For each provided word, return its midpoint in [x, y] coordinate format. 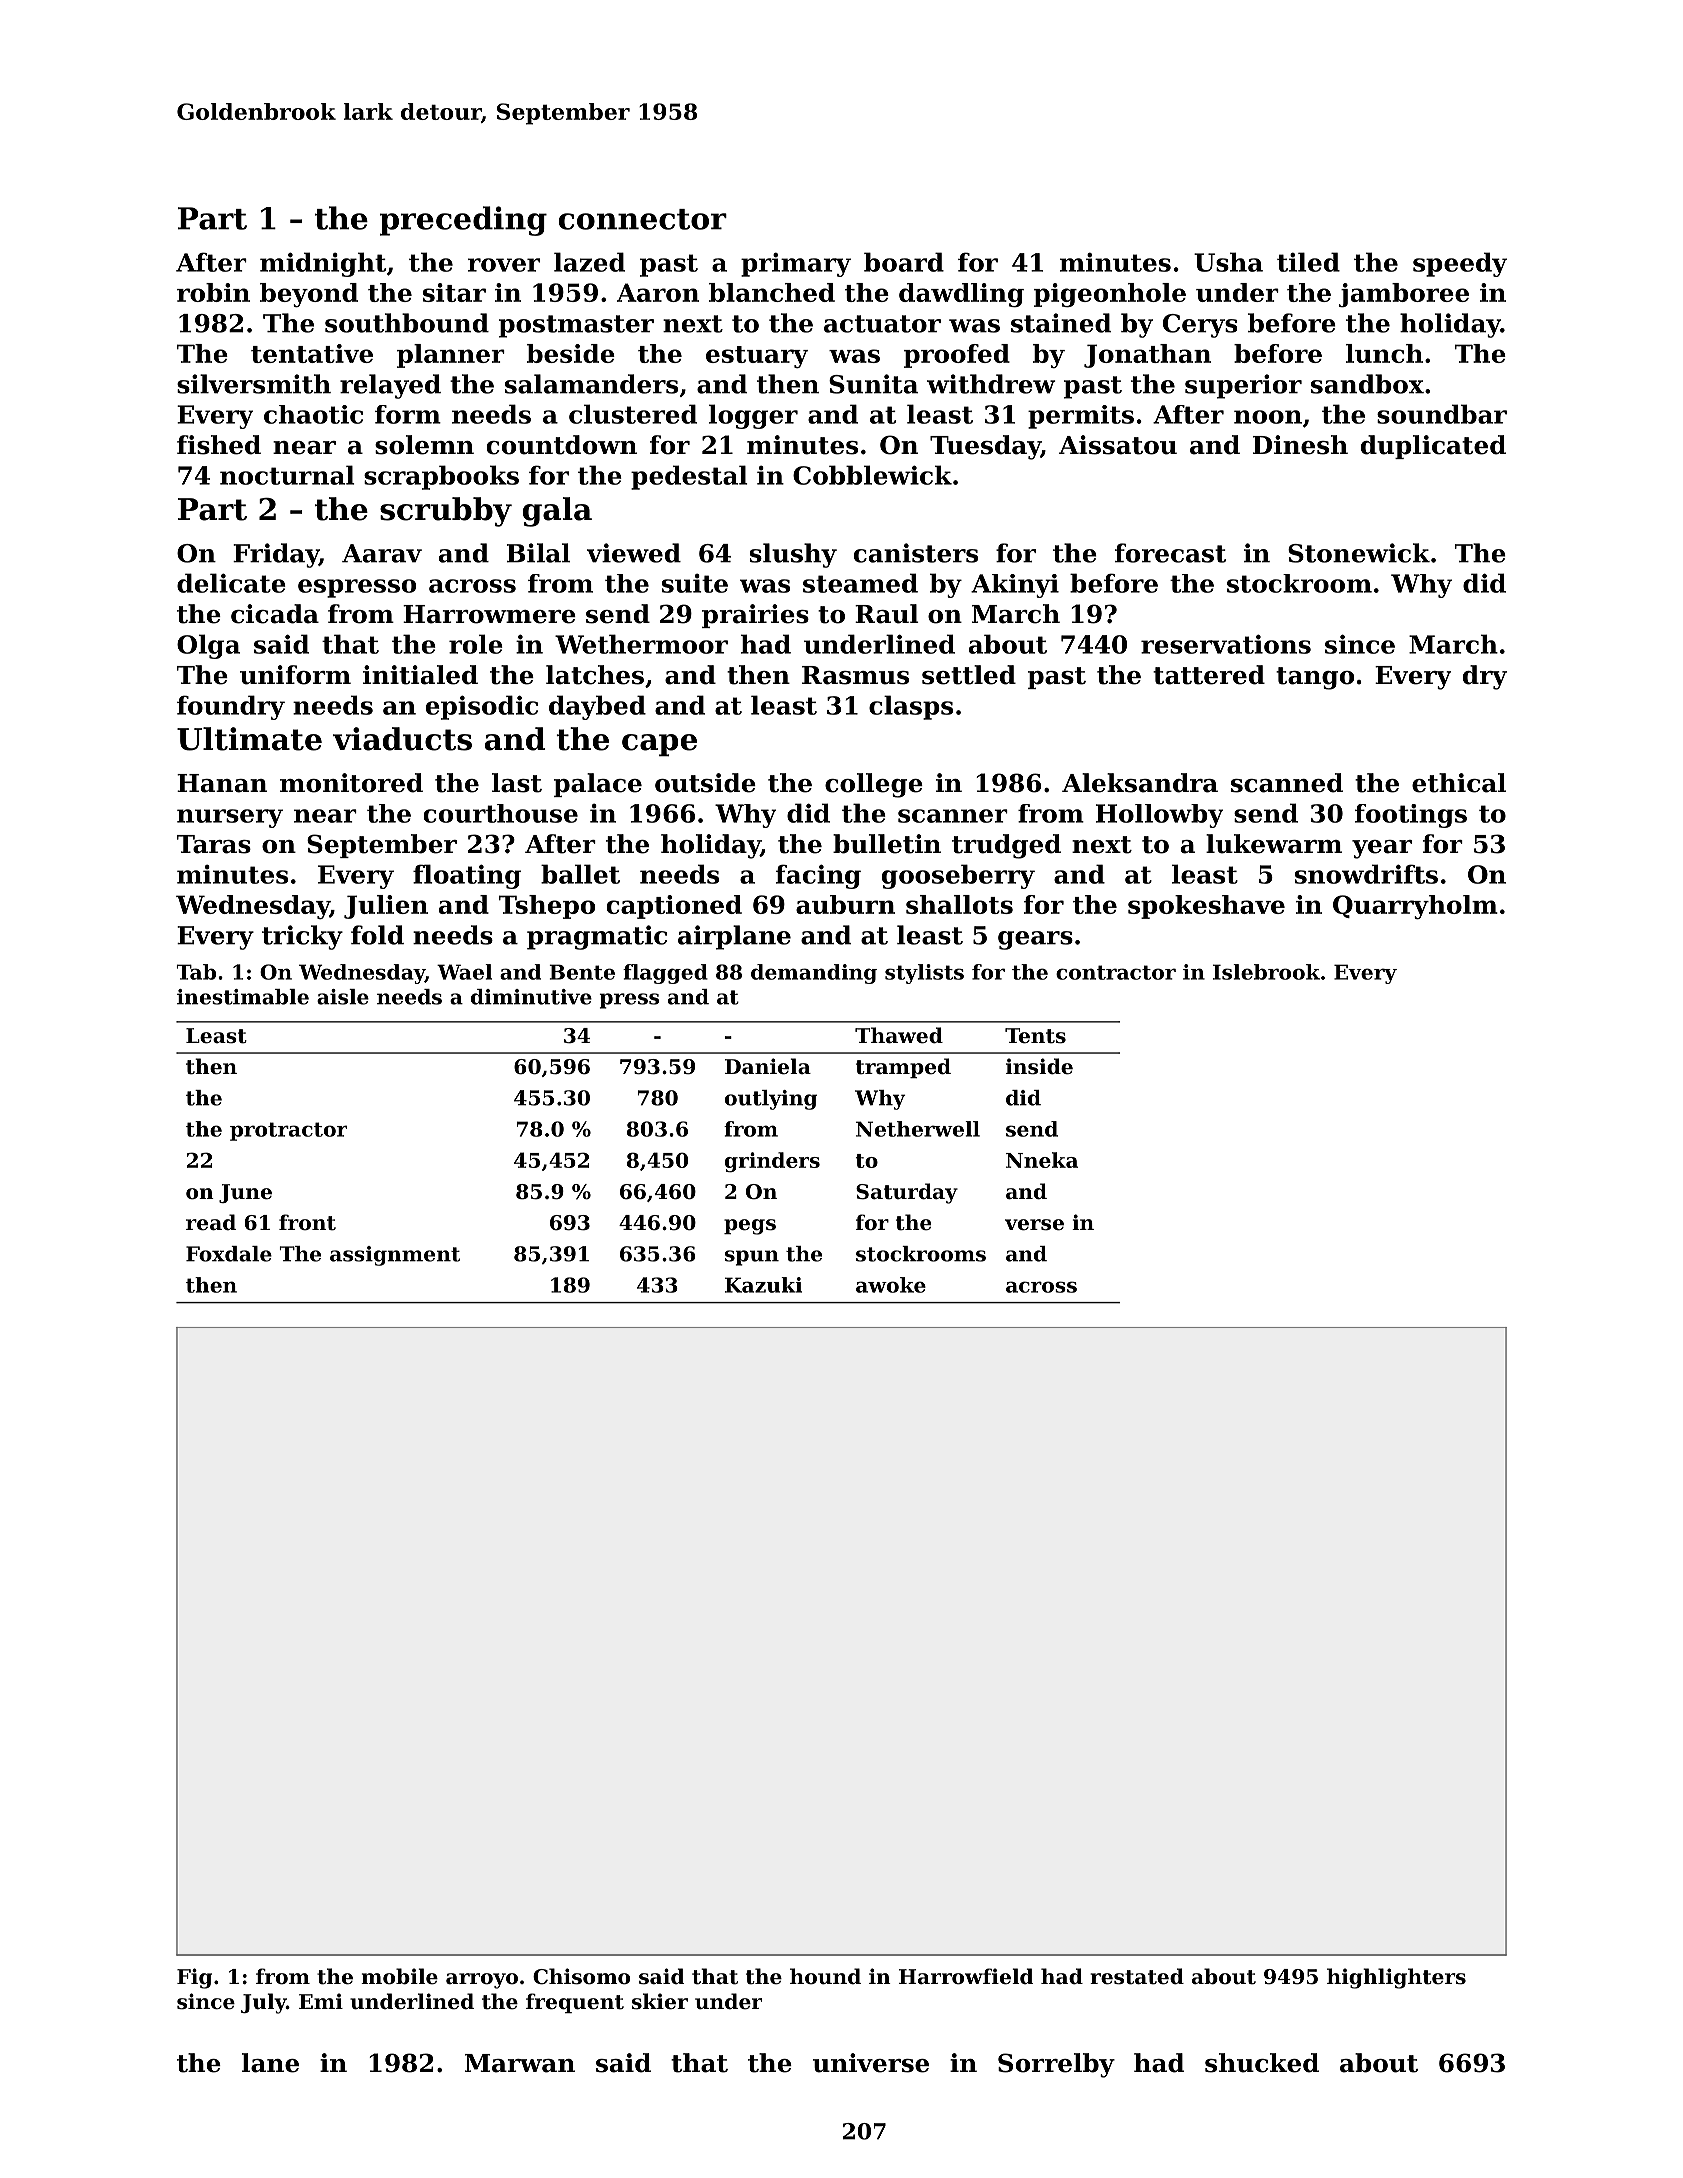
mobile [399, 1976]
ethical [1459, 783]
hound [825, 1976]
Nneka [1042, 1160]
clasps [911, 707]
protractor [288, 1131]
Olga [208, 646]
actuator [882, 324]
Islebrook [1266, 972]
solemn [424, 445]
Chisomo [581, 1976]
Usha [1228, 262]
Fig [194, 1978]
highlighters [1396, 1978]
